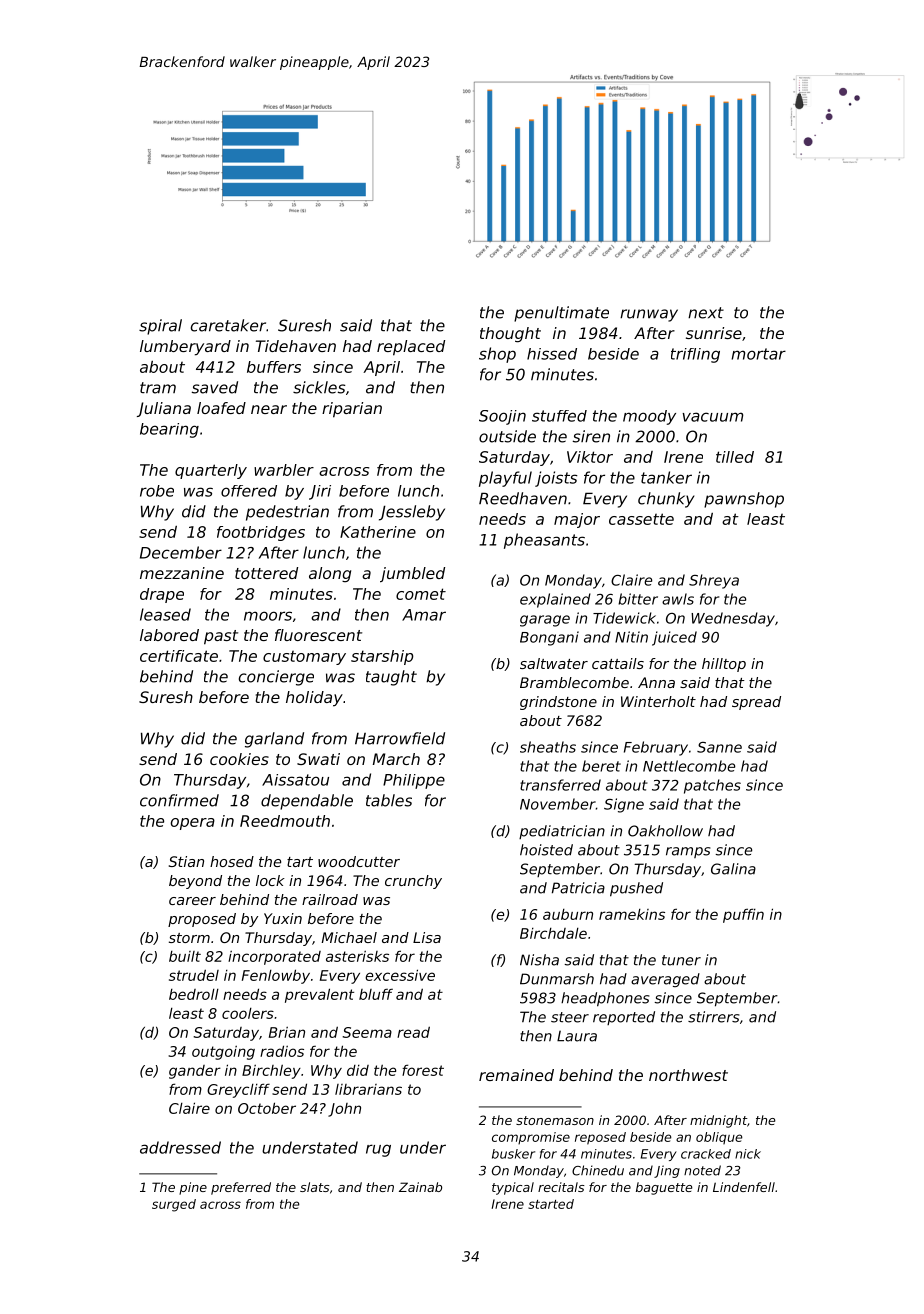  Describe the element at coordinates (158, 388) in the screenshot. I see `tram` at that location.
